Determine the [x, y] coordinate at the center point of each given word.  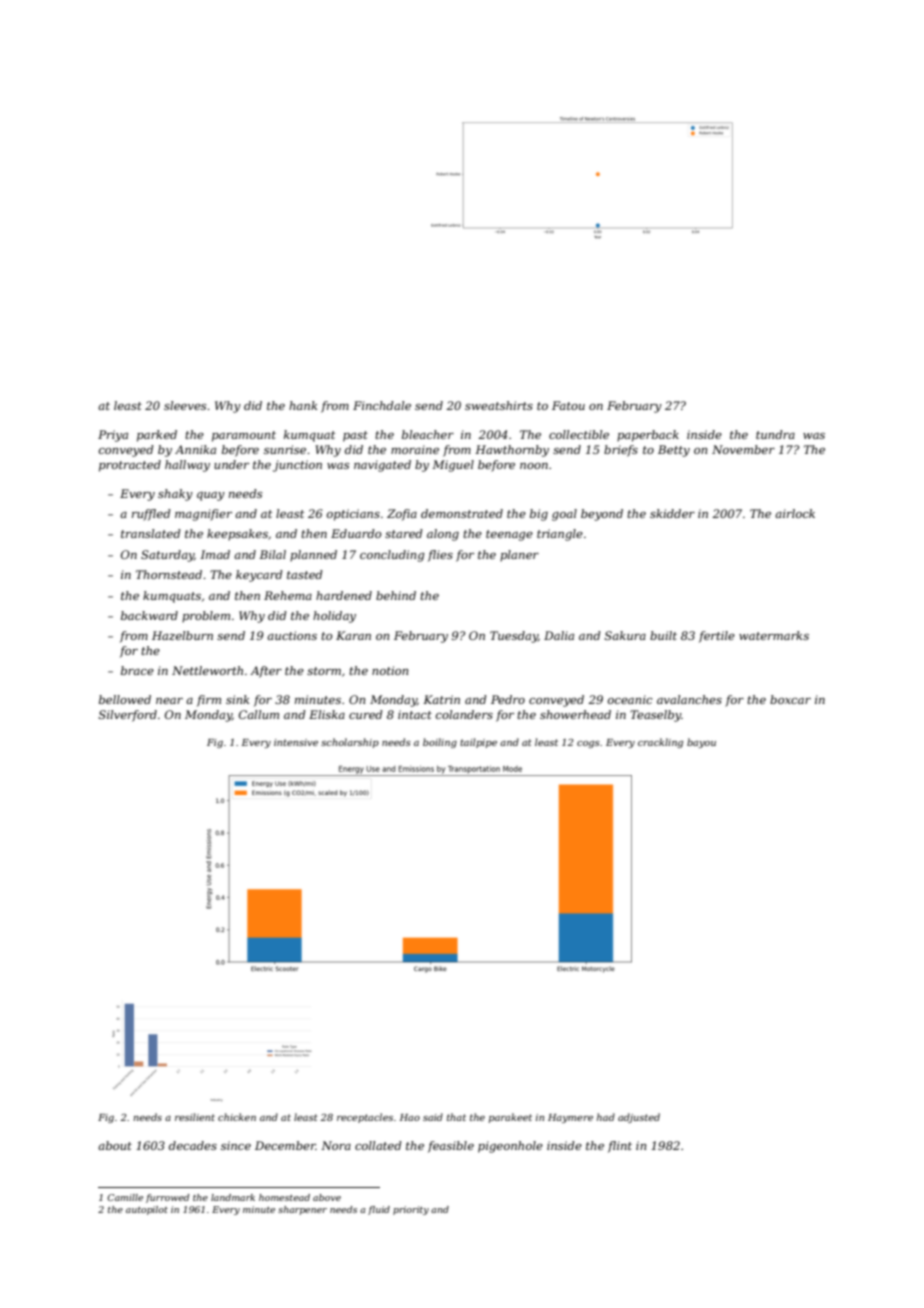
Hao [410, 1117]
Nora [336, 1145]
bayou [701, 743]
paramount [244, 436]
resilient [195, 1117]
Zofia [402, 515]
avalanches [689, 699]
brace [137, 670]
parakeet [510, 1118]
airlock [795, 513]
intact [415, 714]
